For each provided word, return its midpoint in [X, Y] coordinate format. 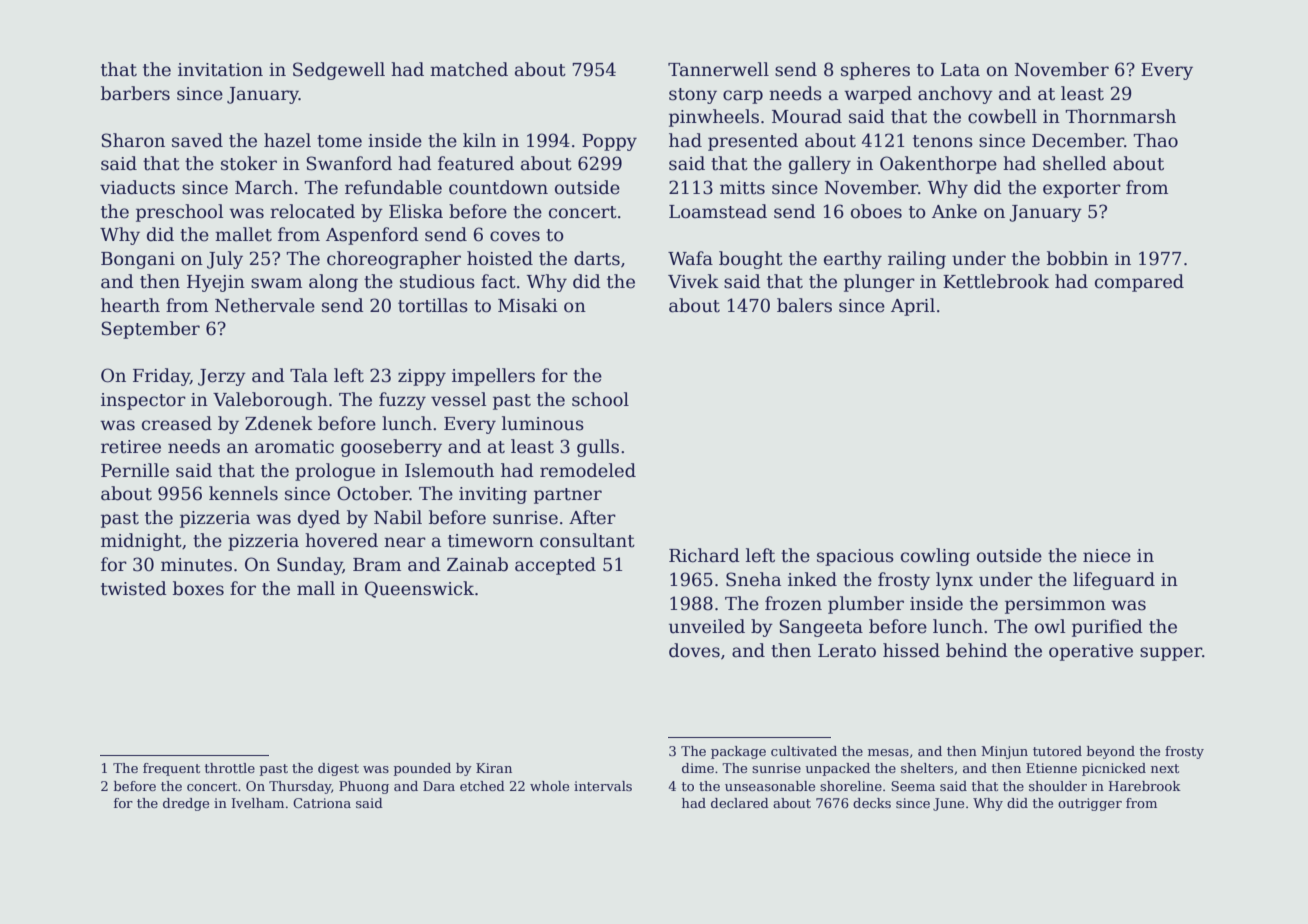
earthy [853, 260]
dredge [186, 804]
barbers [135, 93]
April [913, 307]
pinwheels [714, 118]
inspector [143, 401]
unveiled [707, 626]
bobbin [1077, 258]
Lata [960, 70]
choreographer [394, 260]
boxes [198, 588]
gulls [598, 448]
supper [1171, 654]
